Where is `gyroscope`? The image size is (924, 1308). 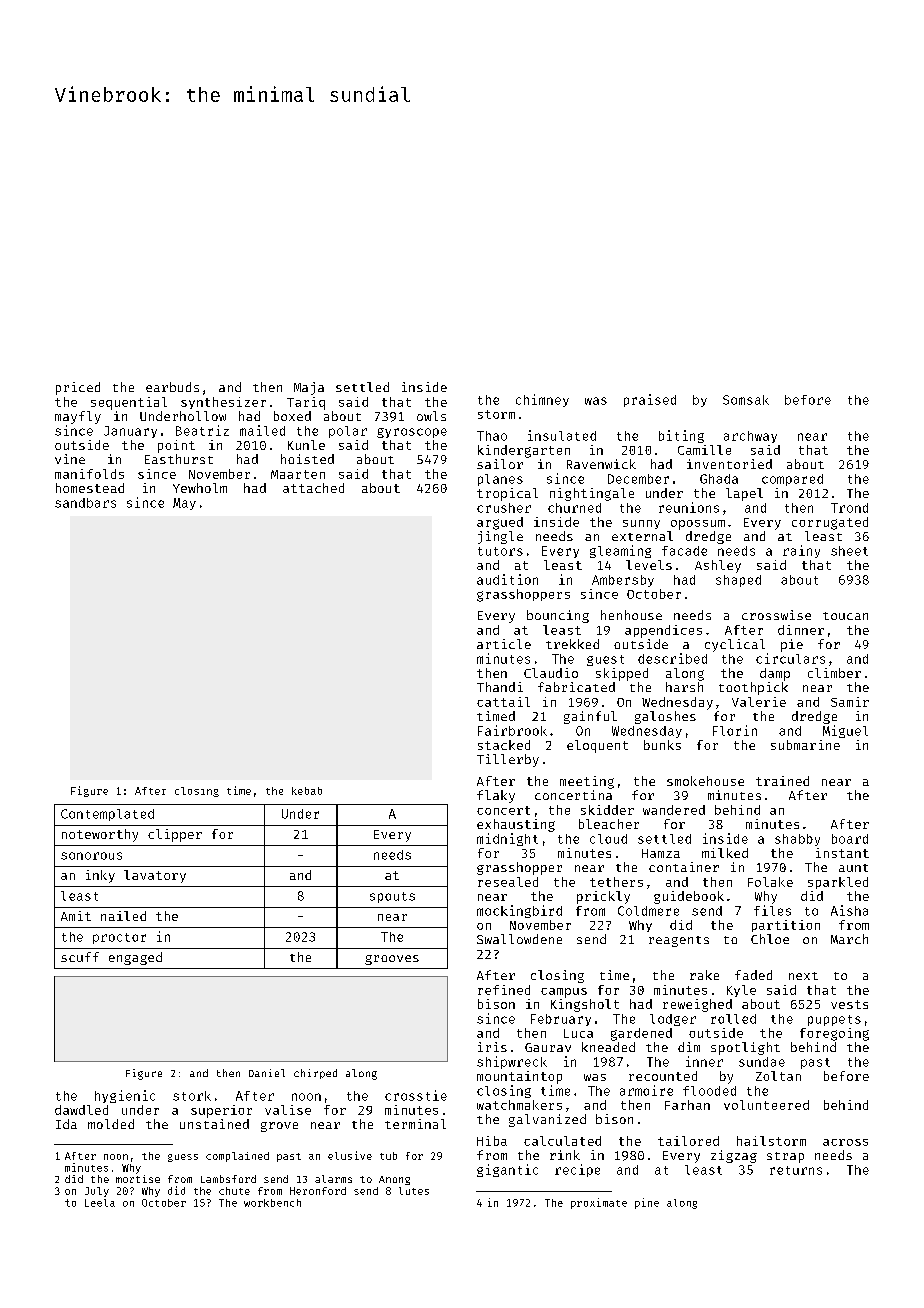 gyroscope is located at coordinates (412, 433).
